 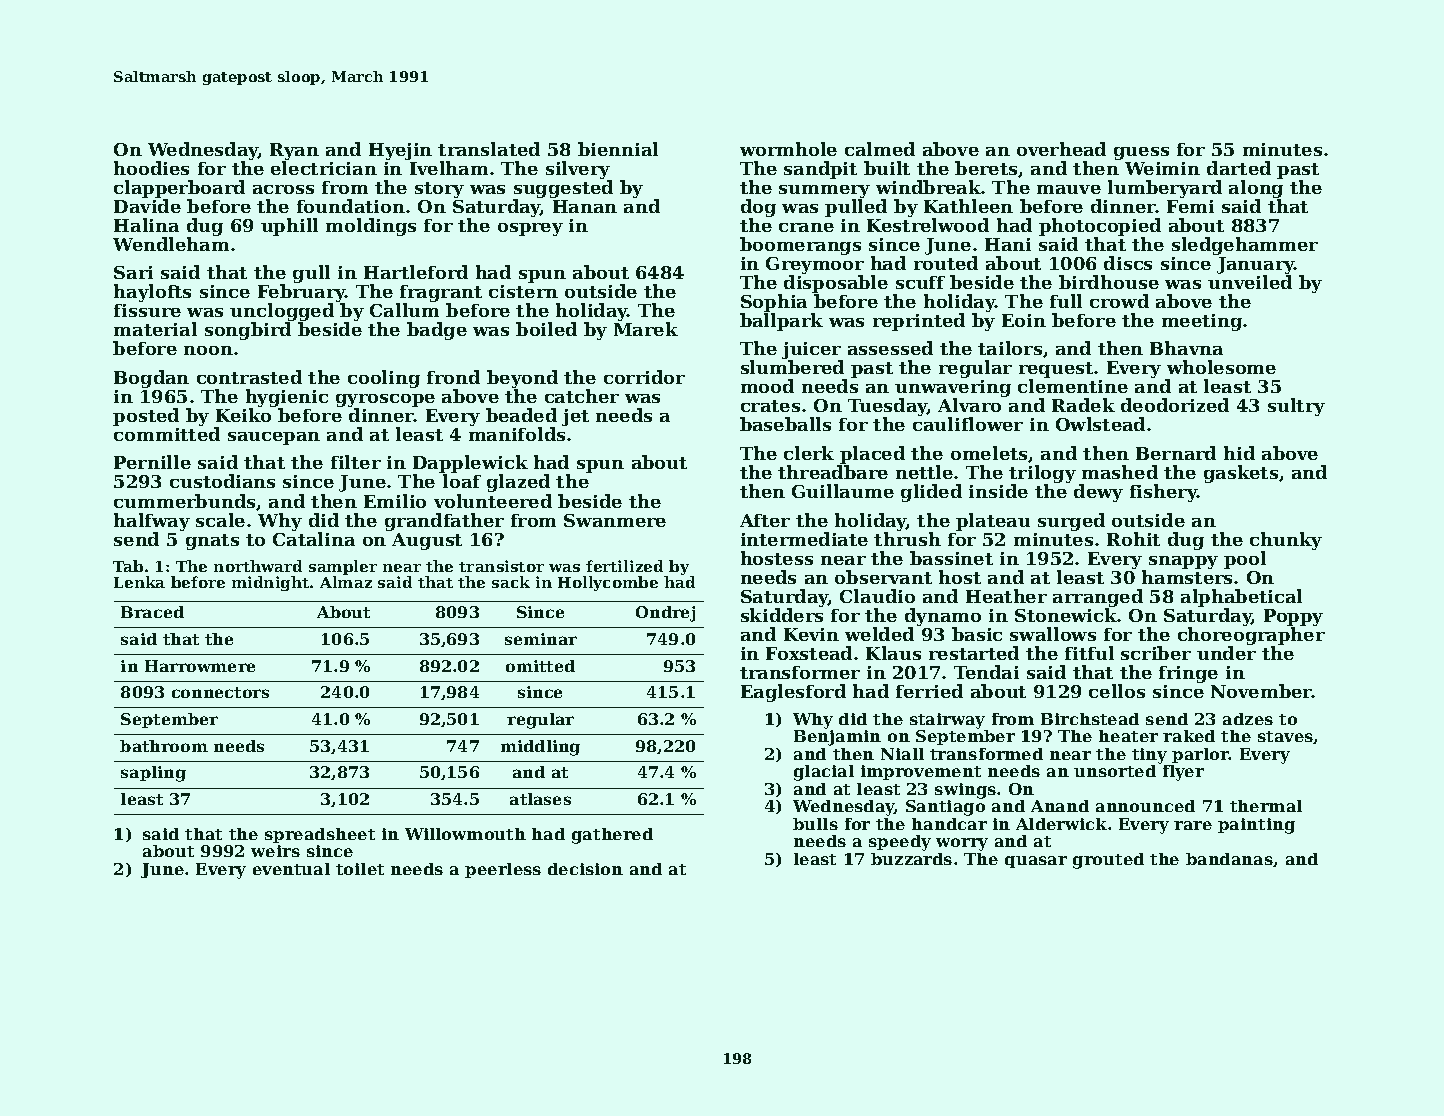 I want to click on overhead, so click(x=1061, y=149).
